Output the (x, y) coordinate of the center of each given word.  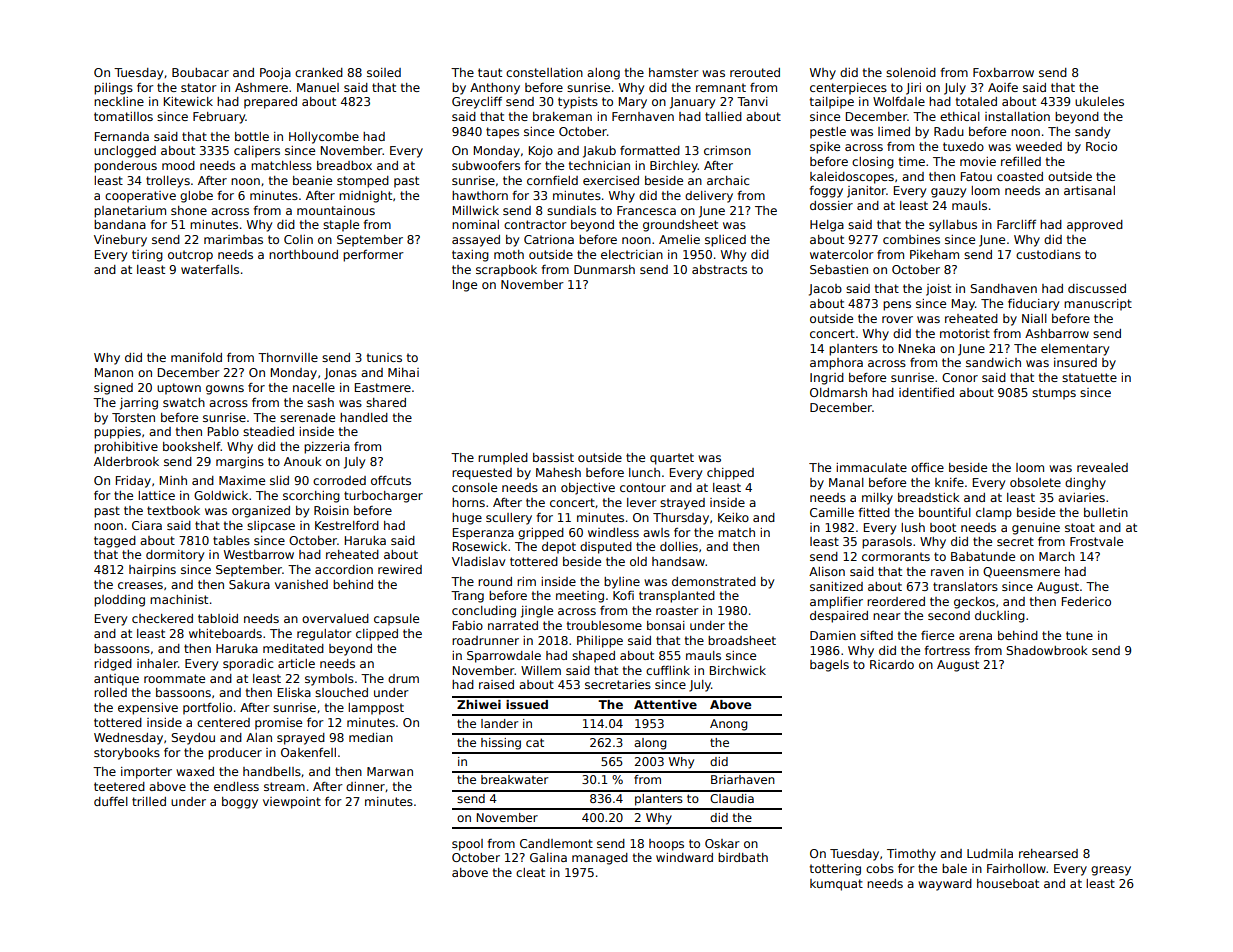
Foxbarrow (1003, 72)
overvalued (335, 618)
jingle (537, 612)
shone (189, 210)
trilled (149, 801)
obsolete (1035, 482)
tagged (115, 542)
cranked (319, 72)
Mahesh (558, 472)
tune (1079, 635)
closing (873, 163)
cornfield (552, 180)
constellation (544, 72)
